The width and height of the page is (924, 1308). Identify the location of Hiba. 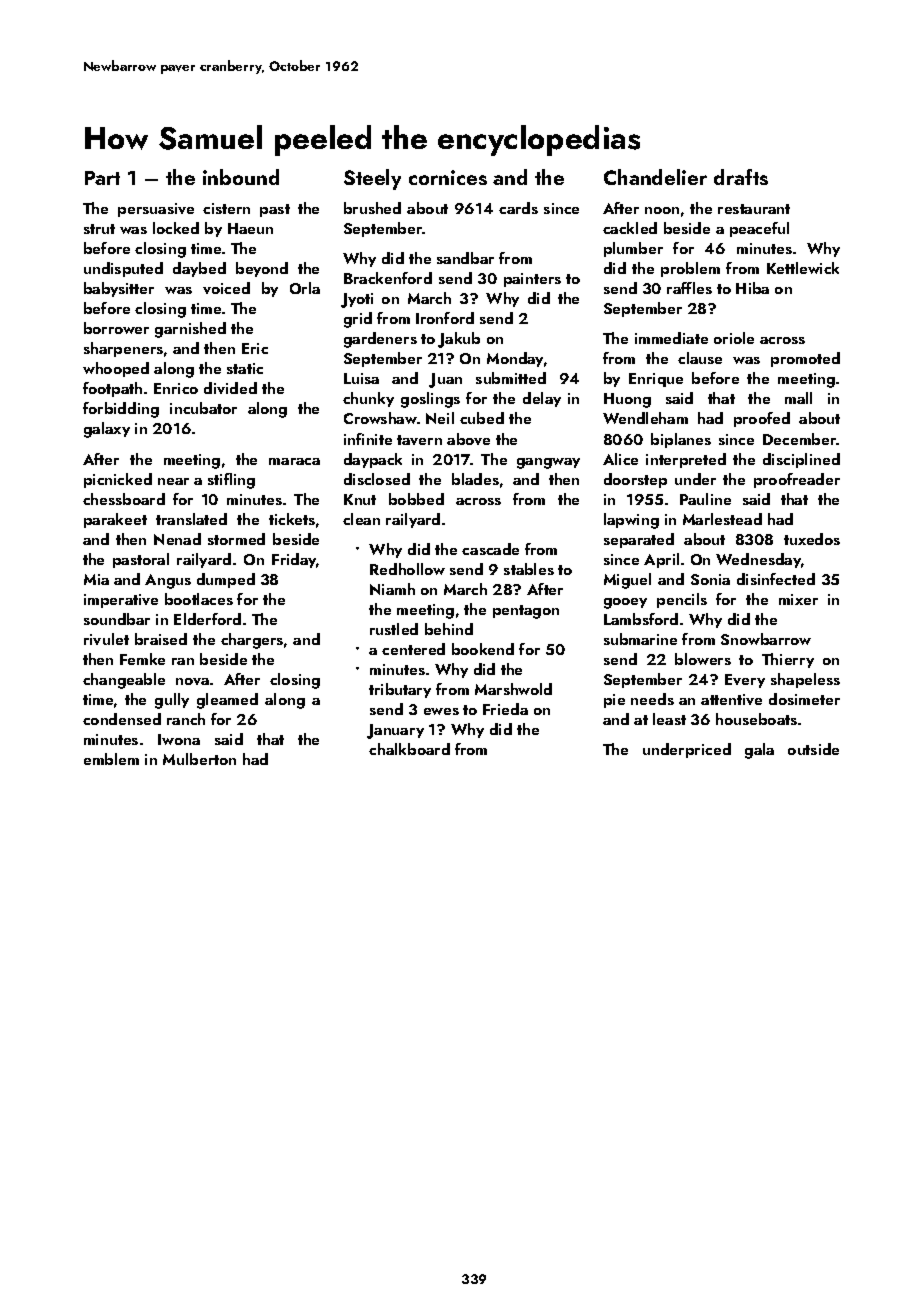
(752, 288).
